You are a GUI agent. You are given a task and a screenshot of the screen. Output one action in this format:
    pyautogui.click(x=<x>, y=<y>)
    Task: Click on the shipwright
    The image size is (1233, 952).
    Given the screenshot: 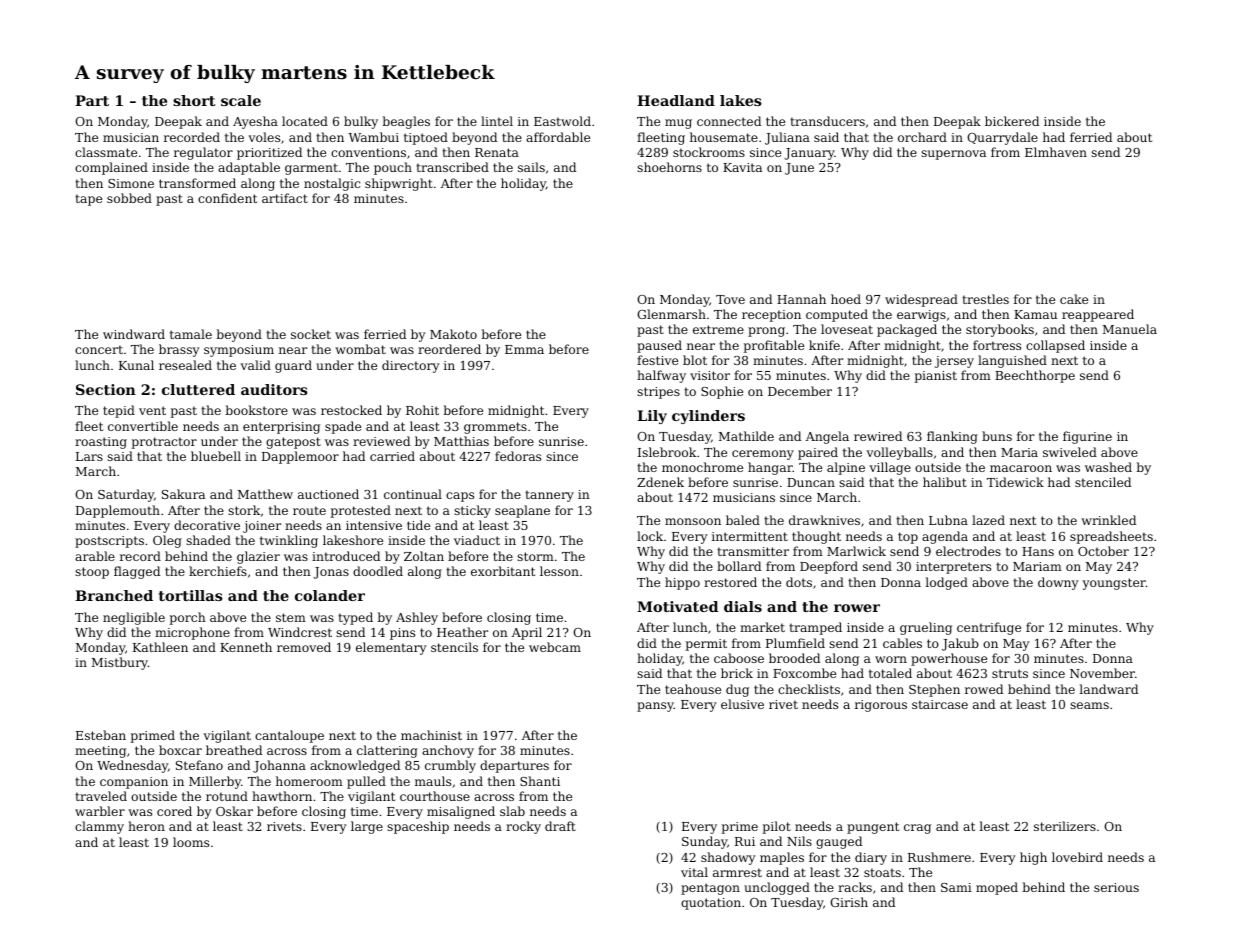 What is the action you would take?
    pyautogui.click(x=399, y=184)
